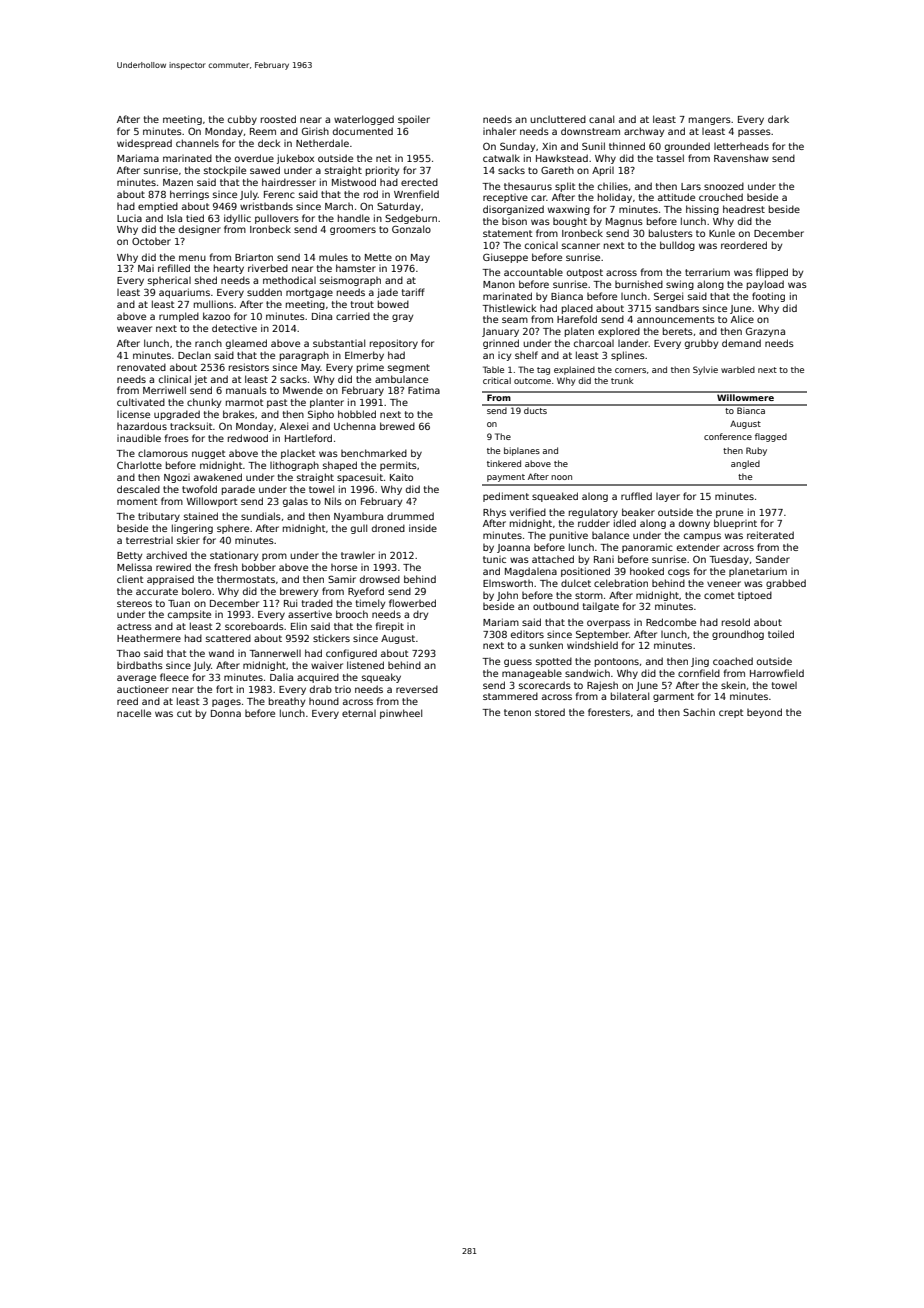  What do you see at coordinates (410, 516) in the screenshot?
I see `drummed` at bounding box center [410, 516].
